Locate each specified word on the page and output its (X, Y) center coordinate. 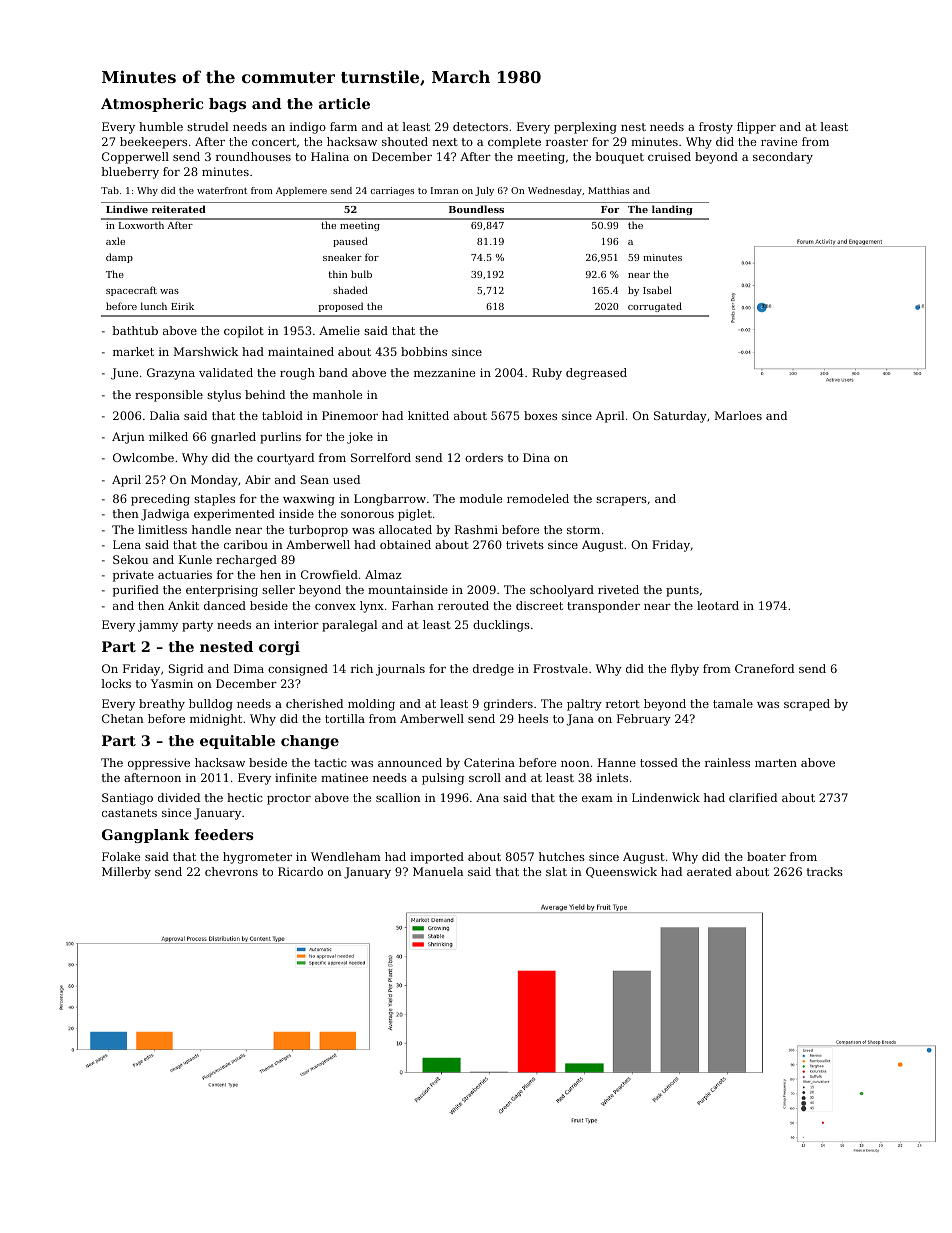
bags (227, 105)
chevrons (231, 871)
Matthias (609, 190)
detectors (480, 126)
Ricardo (300, 871)
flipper (756, 128)
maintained (301, 351)
